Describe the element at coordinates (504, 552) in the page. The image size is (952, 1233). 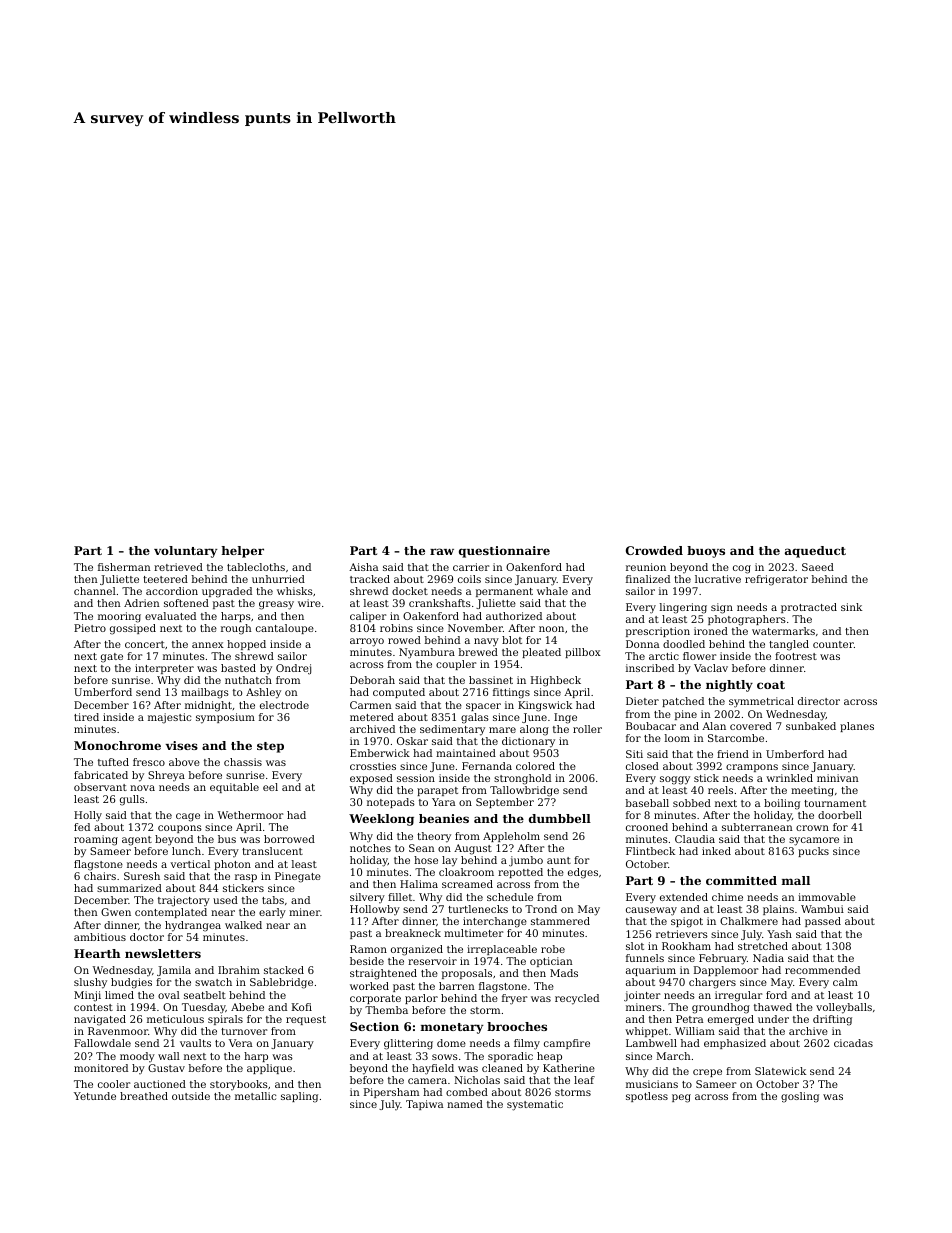
I see `questionnaire` at that location.
